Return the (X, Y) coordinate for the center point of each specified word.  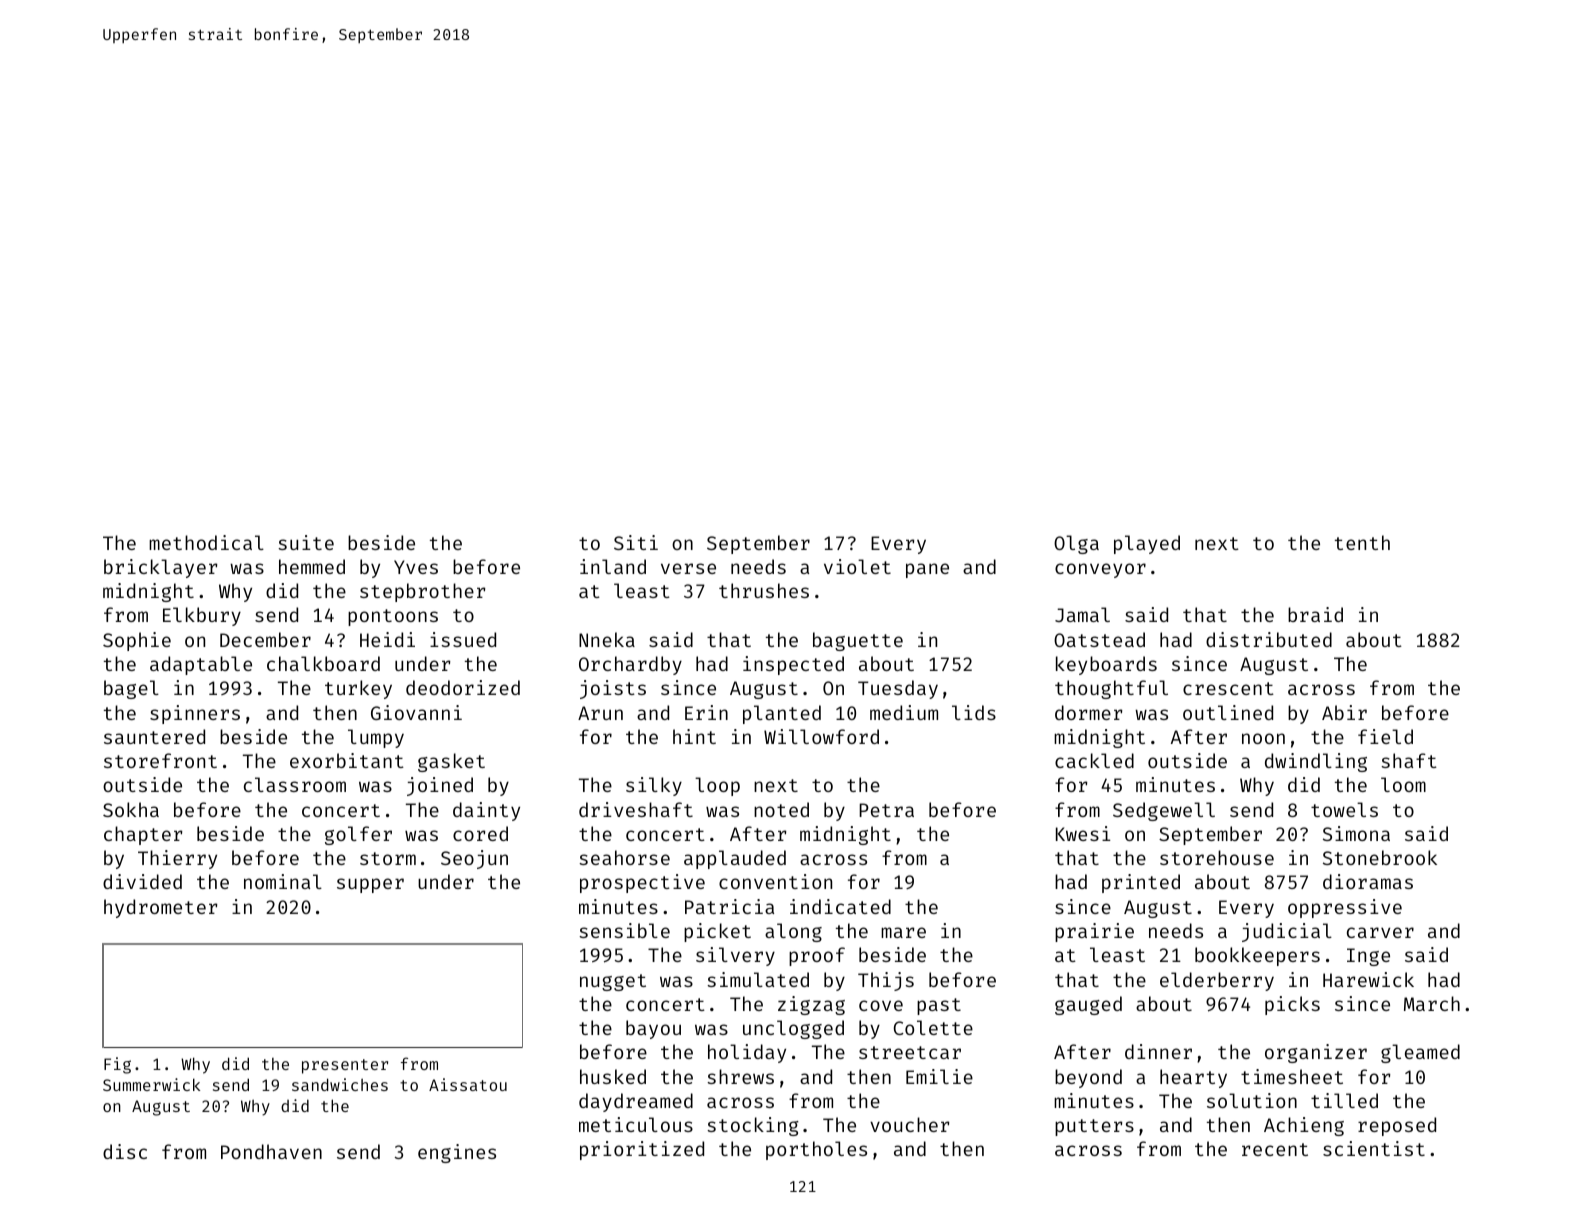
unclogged (793, 1029)
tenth (1362, 542)
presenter (345, 1066)
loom (1403, 784)
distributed (1269, 639)
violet (857, 566)
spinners (195, 714)
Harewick (1368, 979)
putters (1094, 1127)
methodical (206, 542)
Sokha (131, 809)
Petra (886, 810)
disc (125, 1151)
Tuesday (898, 689)
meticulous (636, 1124)
